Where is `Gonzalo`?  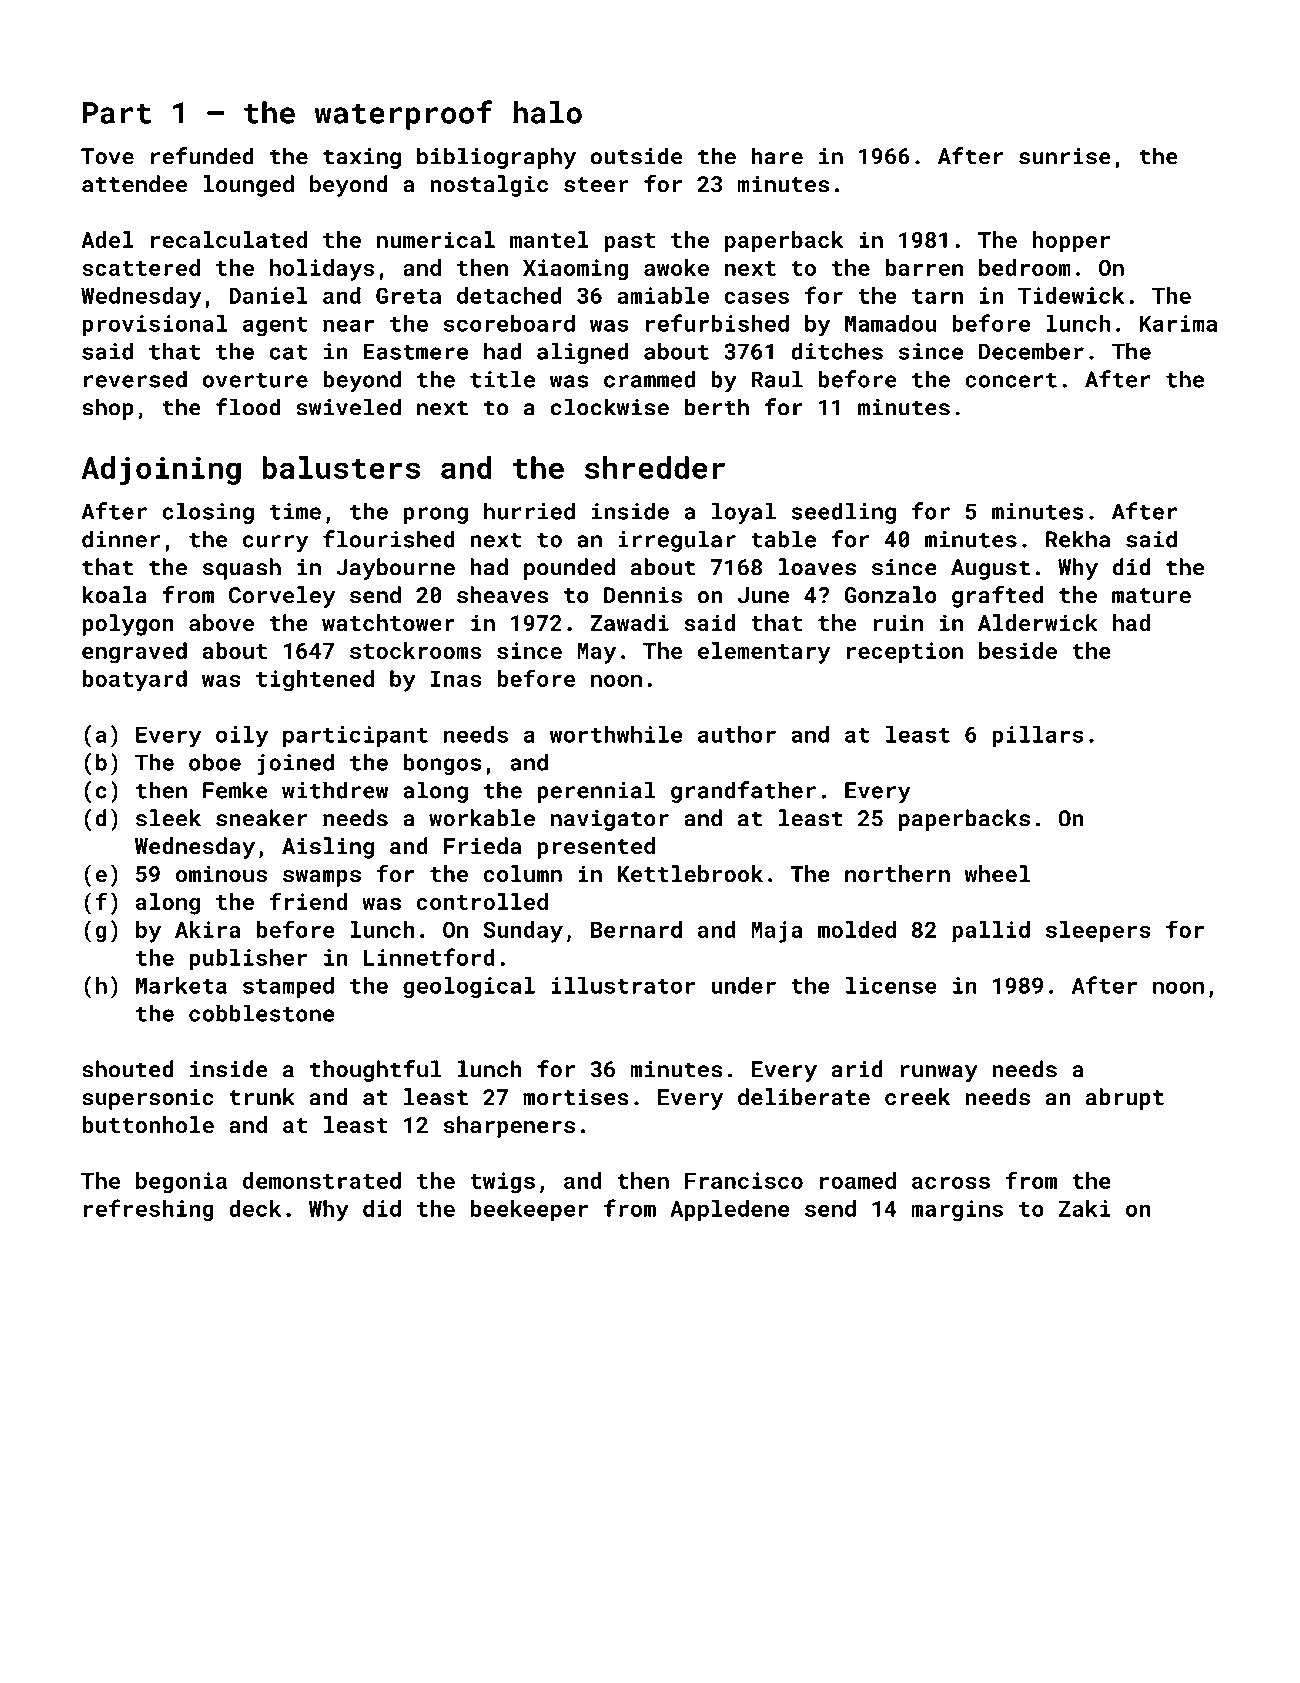 Gonzalo is located at coordinates (891, 595).
